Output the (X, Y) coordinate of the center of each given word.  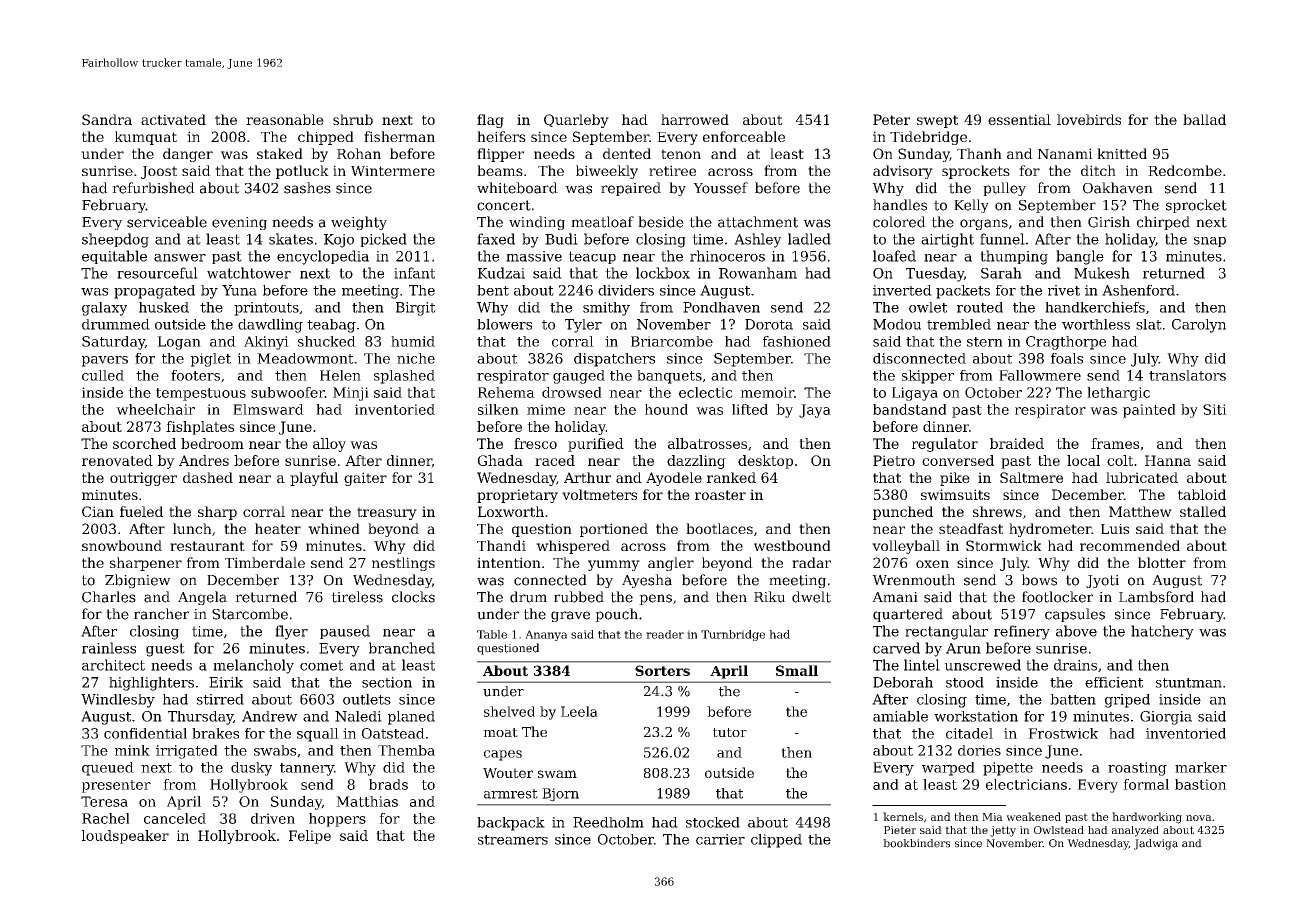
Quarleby (576, 121)
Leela (579, 711)
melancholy (253, 666)
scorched (144, 443)
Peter (891, 119)
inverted (902, 290)
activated (173, 119)
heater (278, 528)
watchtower (249, 273)
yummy (614, 565)
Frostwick (1063, 733)
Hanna (1168, 460)
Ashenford (1138, 290)
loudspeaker (125, 837)
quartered (908, 615)
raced (555, 460)
